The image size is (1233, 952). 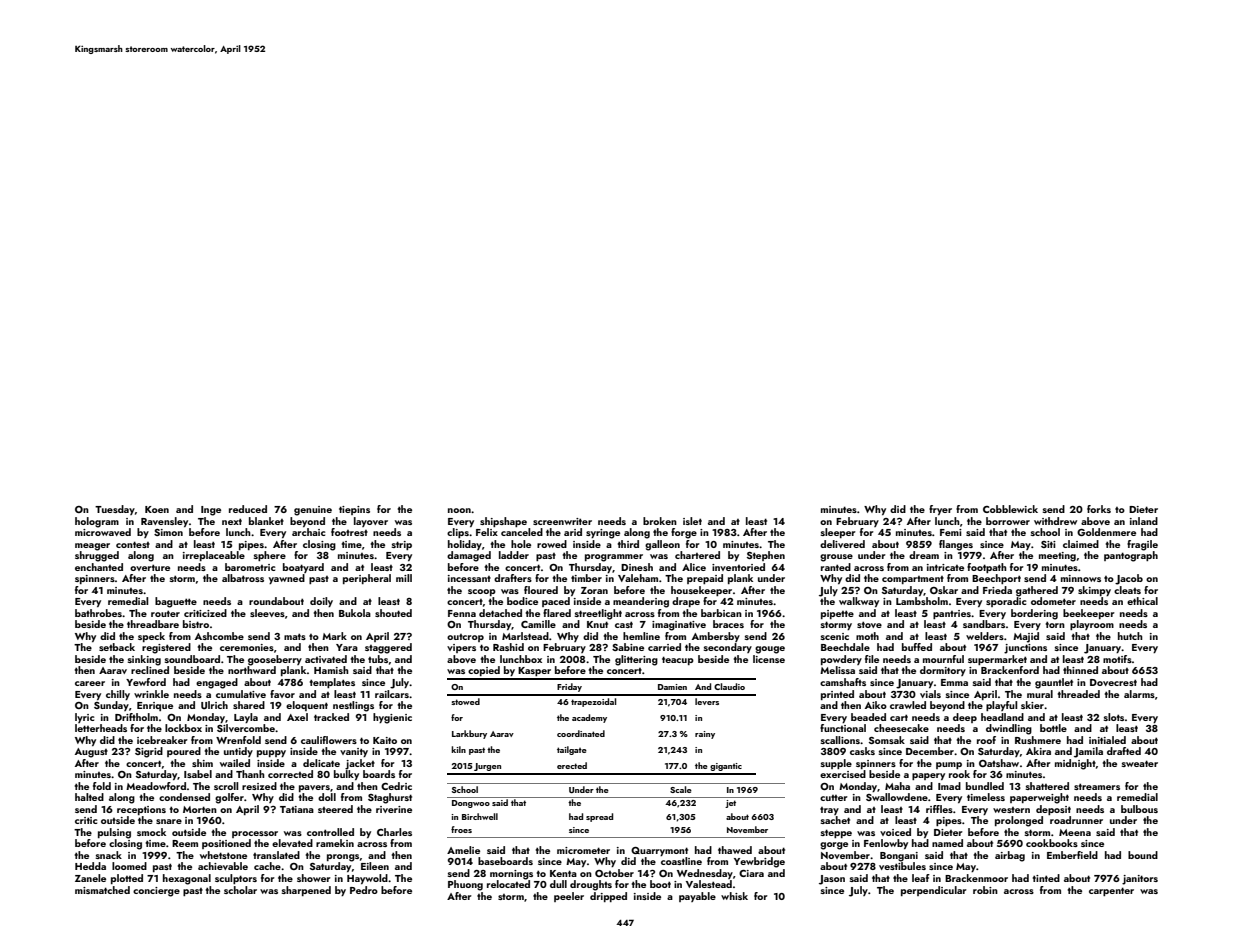 What do you see at coordinates (940, 510) in the document?
I see `fryer` at bounding box center [940, 510].
